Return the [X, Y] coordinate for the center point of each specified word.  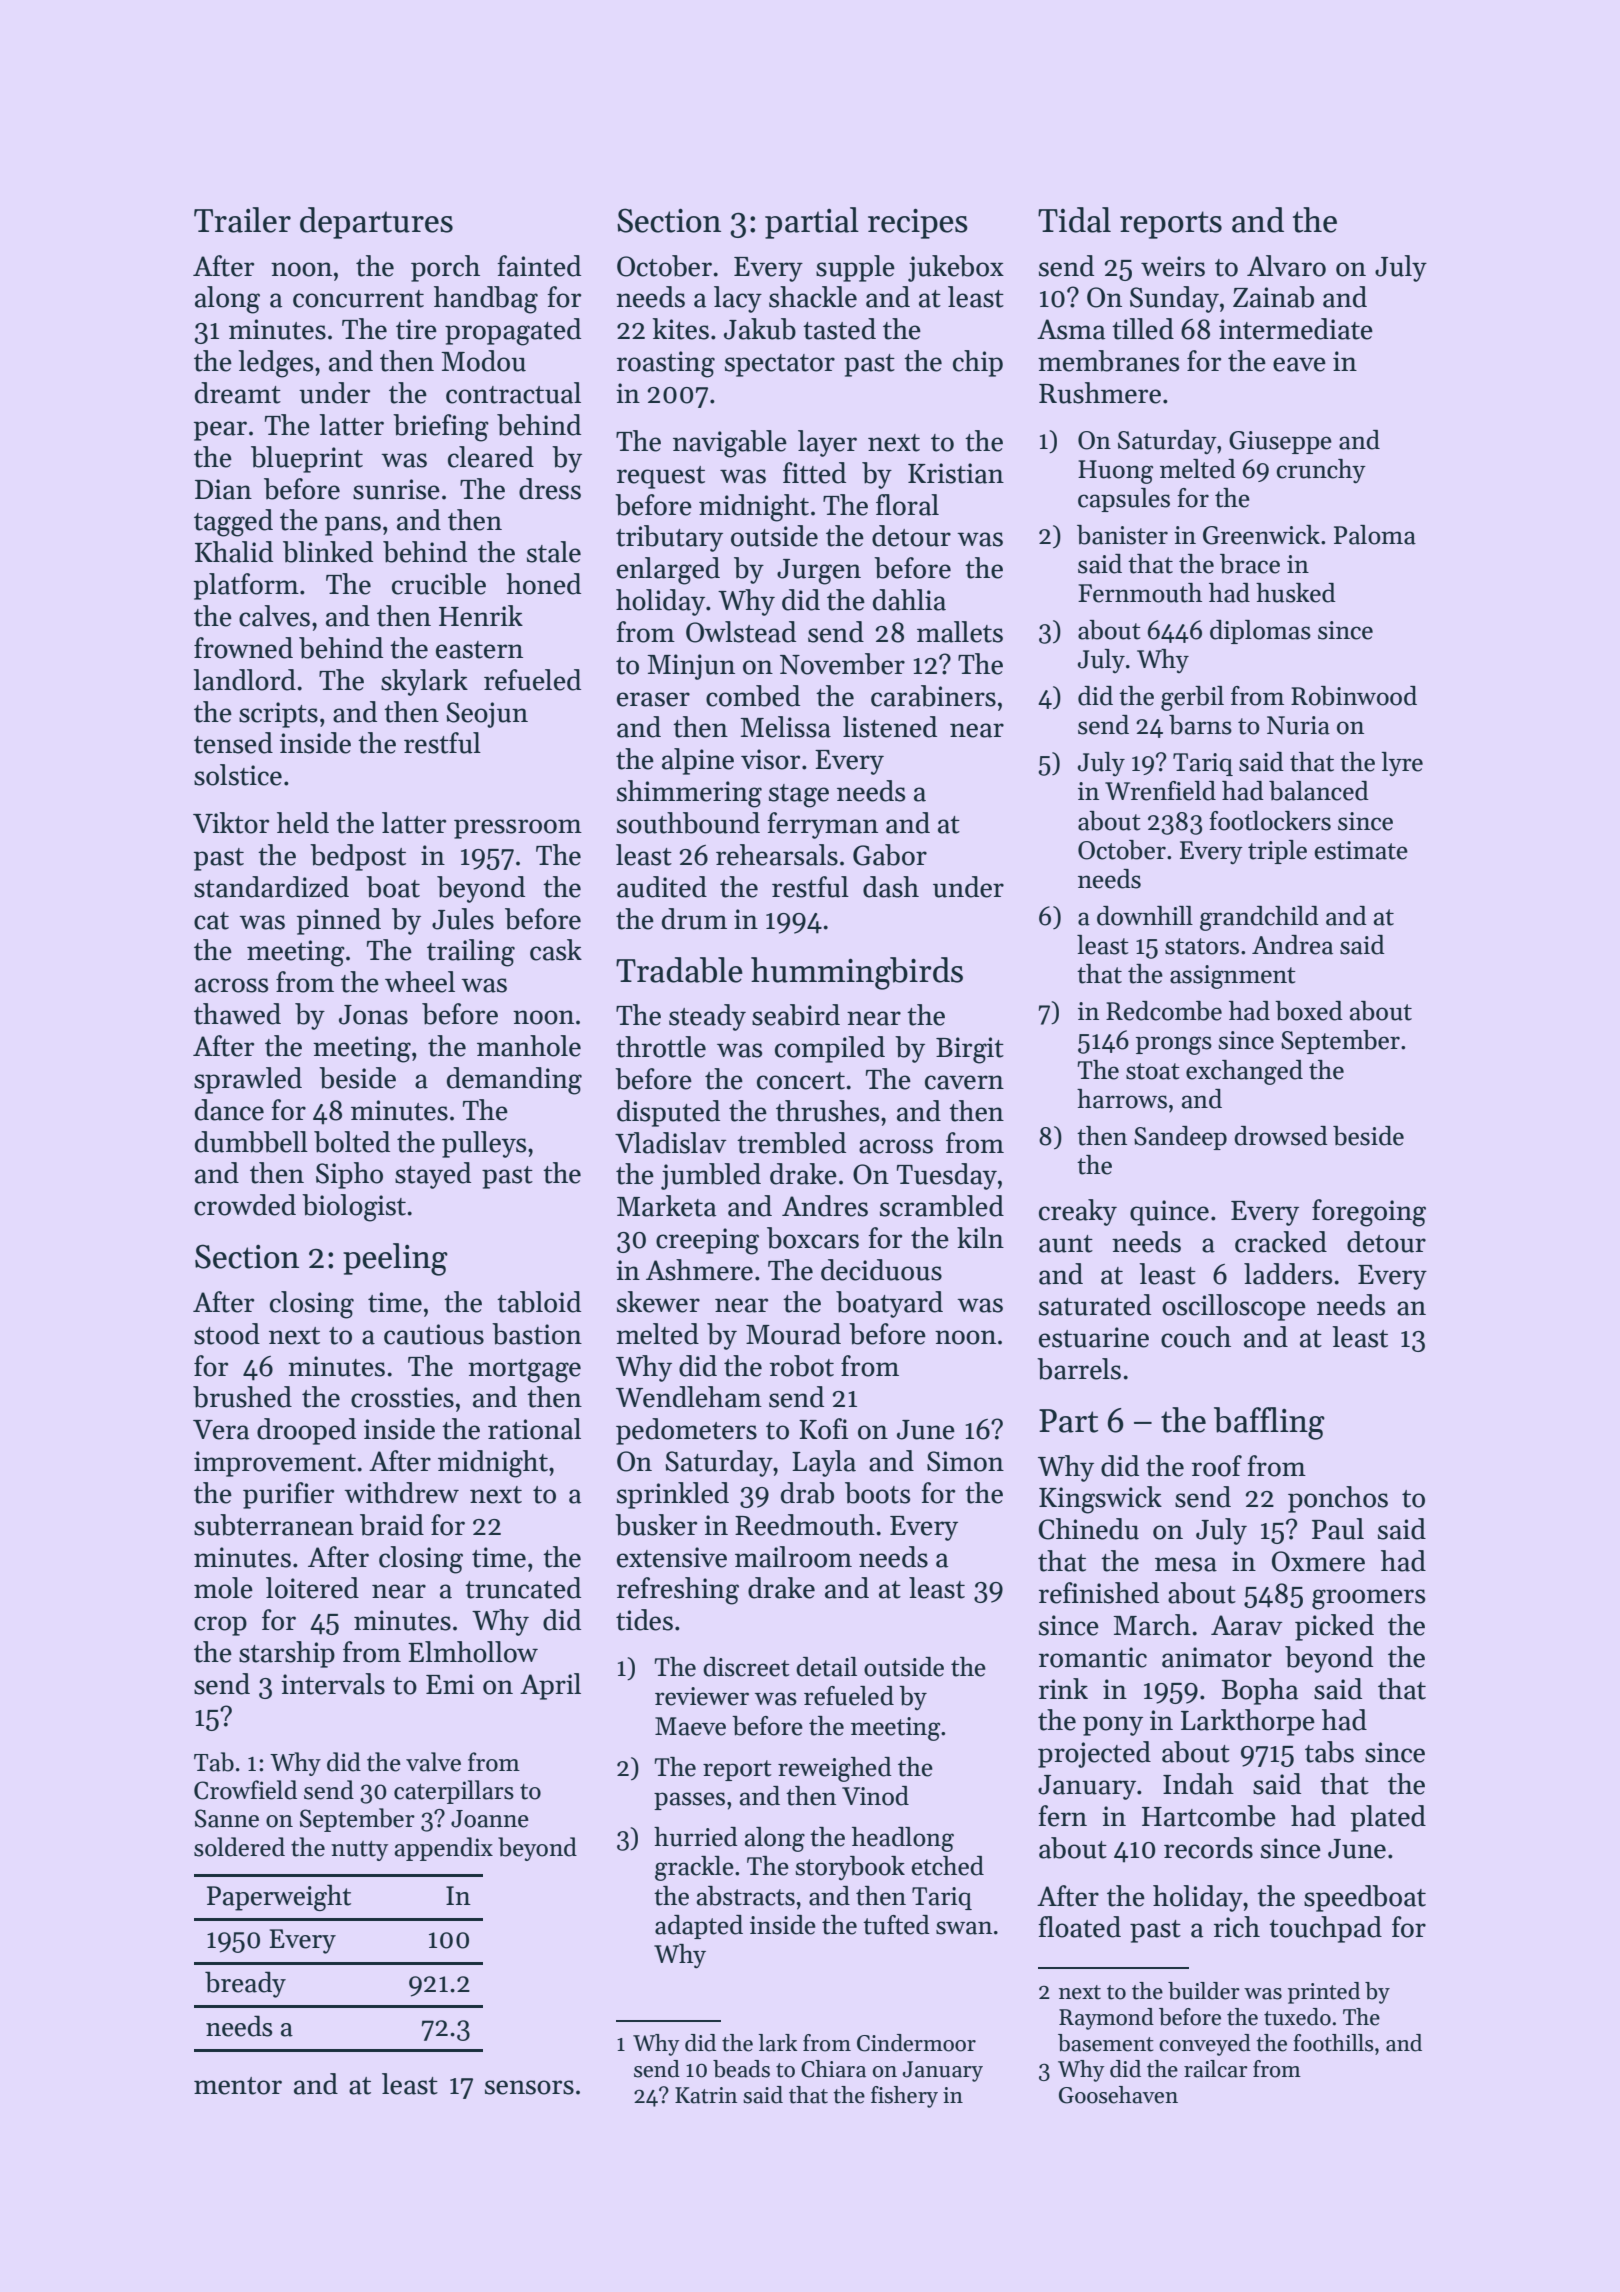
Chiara [833, 2069]
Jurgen [819, 572]
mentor [238, 2086]
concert [801, 1081]
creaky [1078, 1212]
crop [220, 1626]
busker [656, 1525]
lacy [738, 299]
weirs [1173, 266]
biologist [354, 1208]
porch [445, 268]
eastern [479, 650]
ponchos [1338, 1499]
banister [1122, 535]
